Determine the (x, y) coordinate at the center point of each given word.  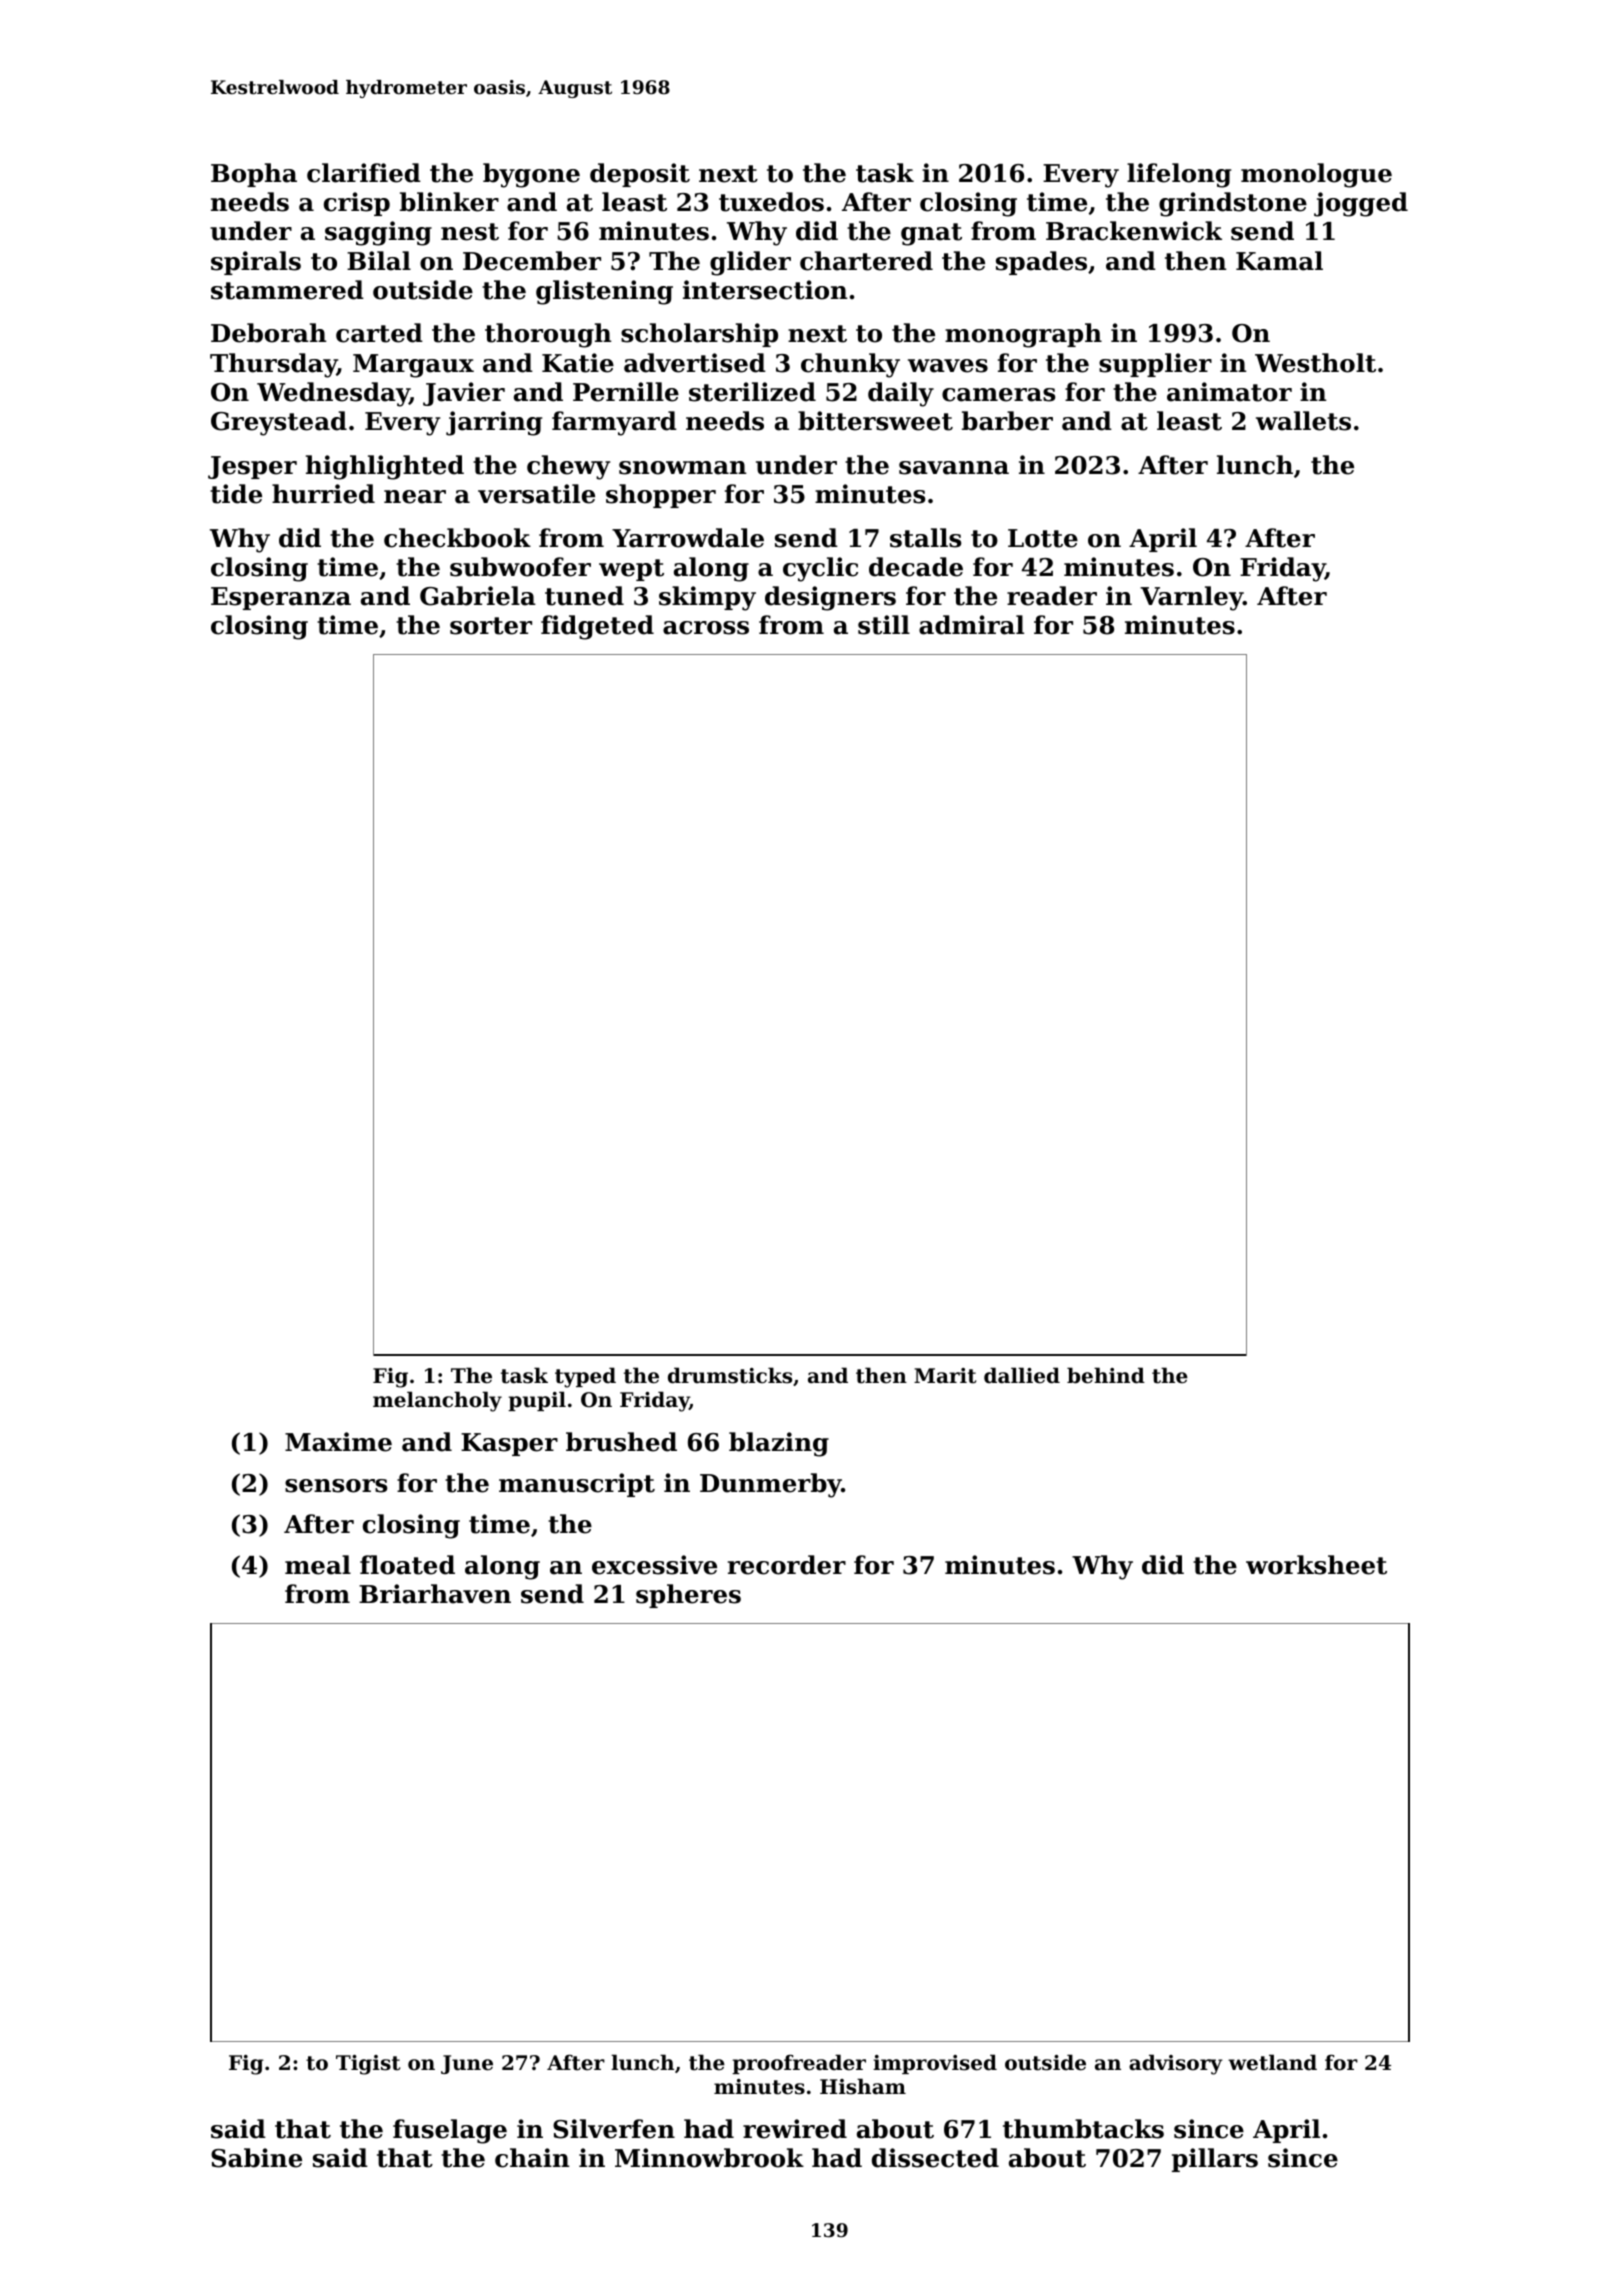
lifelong (1179, 175)
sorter (491, 626)
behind (1106, 1375)
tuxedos (771, 202)
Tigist (368, 2065)
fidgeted (597, 627)
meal (318, 1565)
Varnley (1191, 598)
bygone (531, 175)
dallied (1022, 1375)
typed (585, 1377)
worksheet (1316, 1565)
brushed (621, 1442)
